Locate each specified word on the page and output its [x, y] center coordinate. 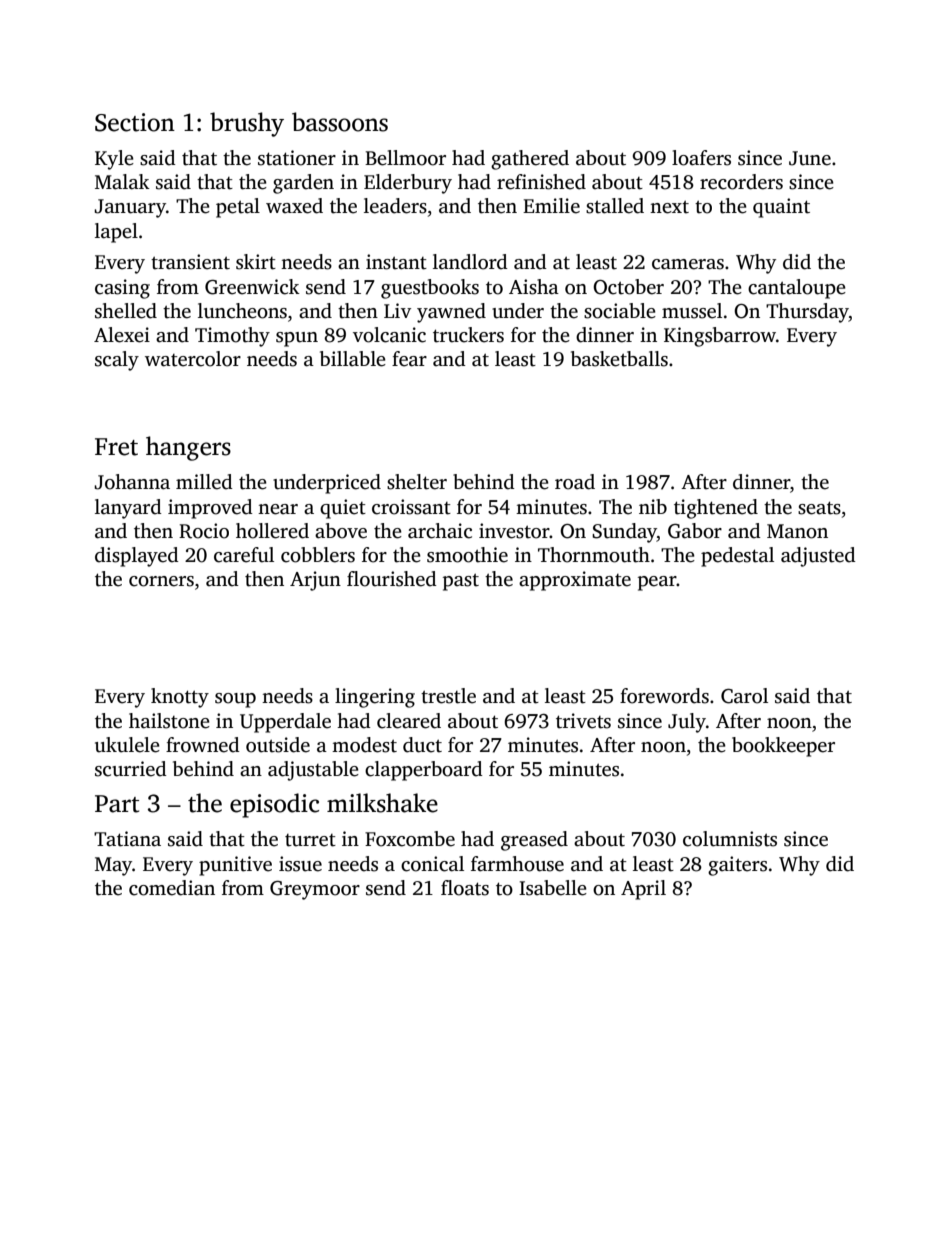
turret [310, 840]
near [278, 509]
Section [135, 122]
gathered [530, 160]
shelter [417, 482]
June [810, 158]
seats [819, 508]
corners [161, 581]
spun [297, 339]
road [575, 482]
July [687, 723]
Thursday [807, 313]
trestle [448, 696]
